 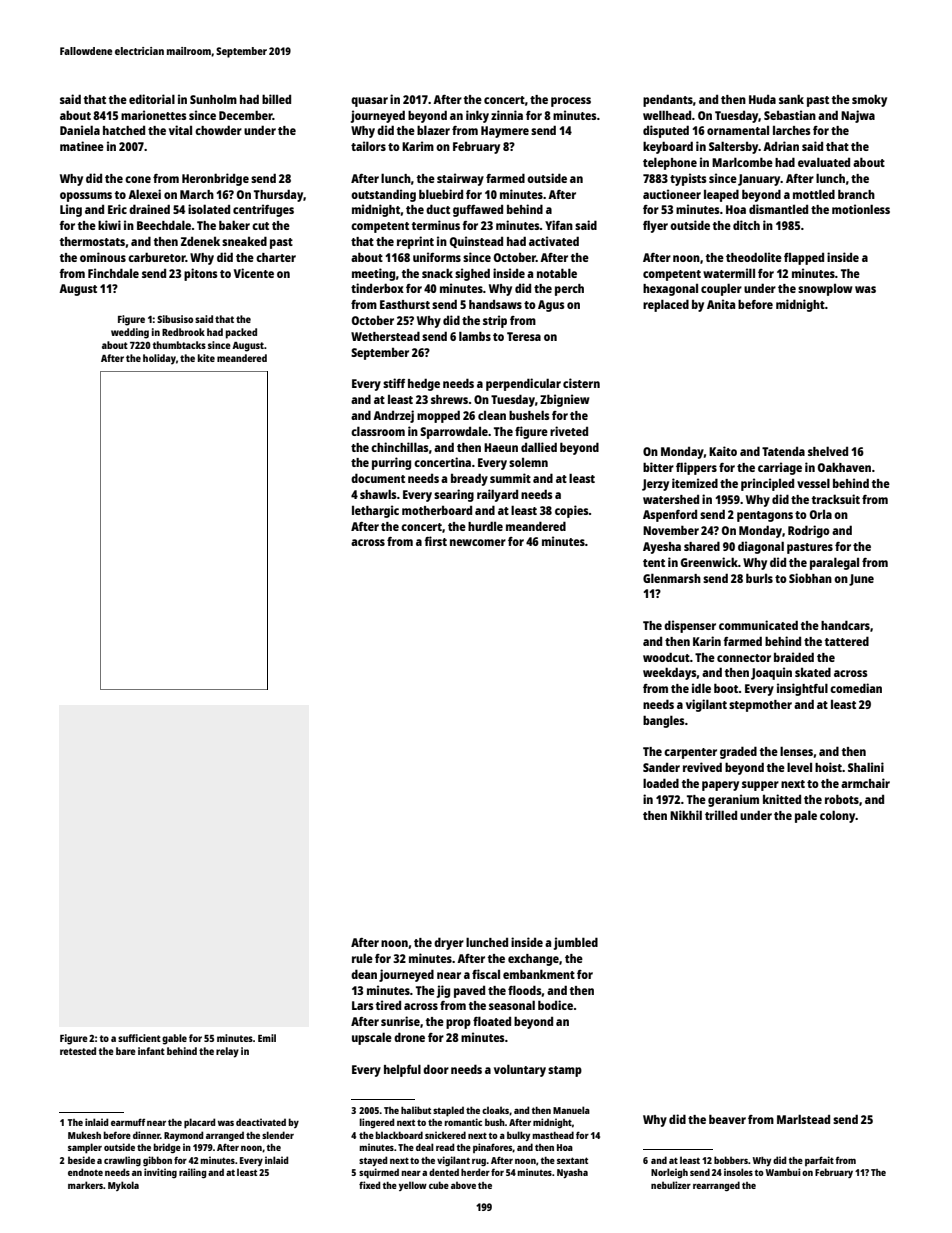 What do you see at coordinates (571, 102) in the screenshot?
I see `process` at bounding box center [571, 102].
